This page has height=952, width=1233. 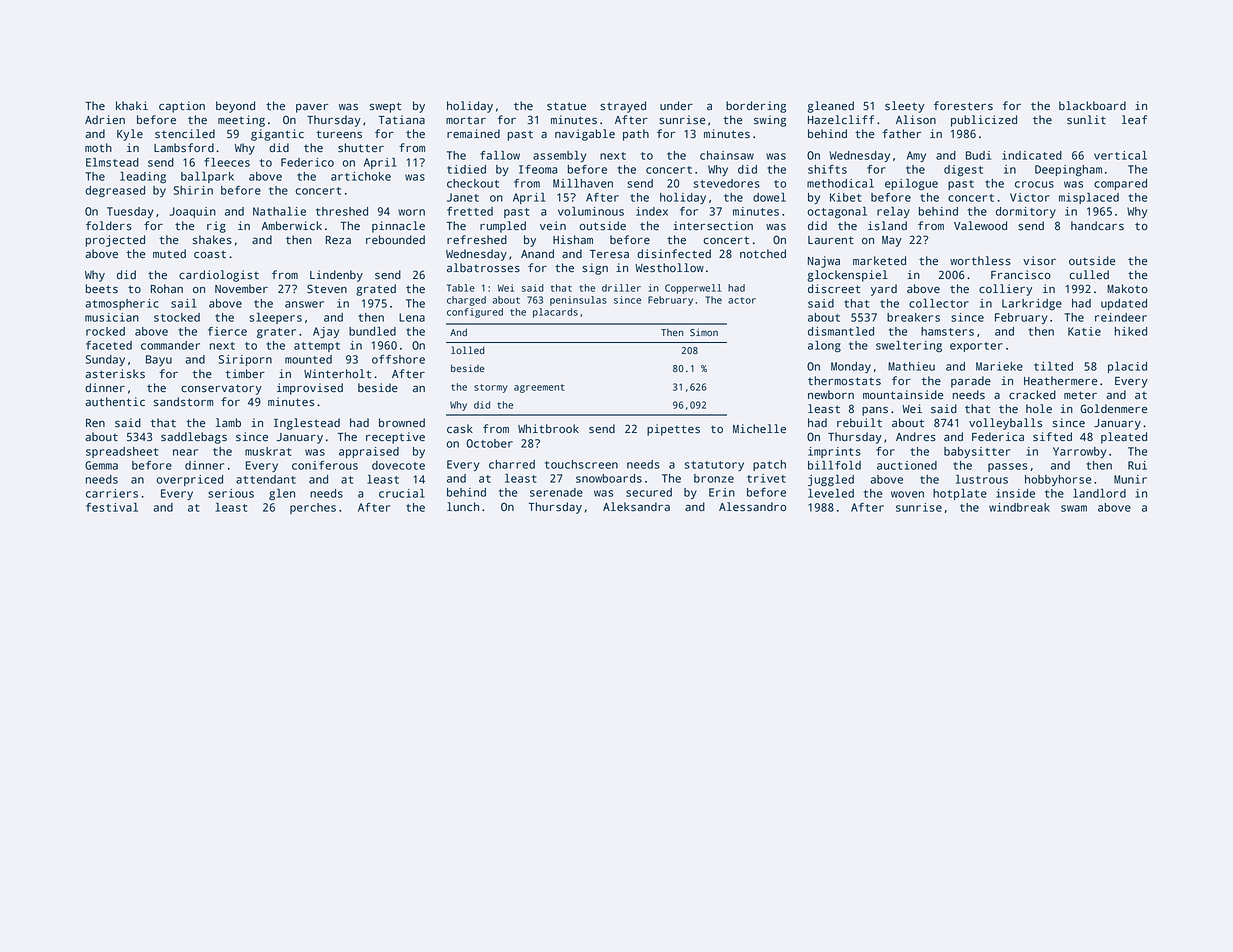 What do you see at coordinates (112, 493) in the page?
I see `carriers` at bounding box center [112, 493].
